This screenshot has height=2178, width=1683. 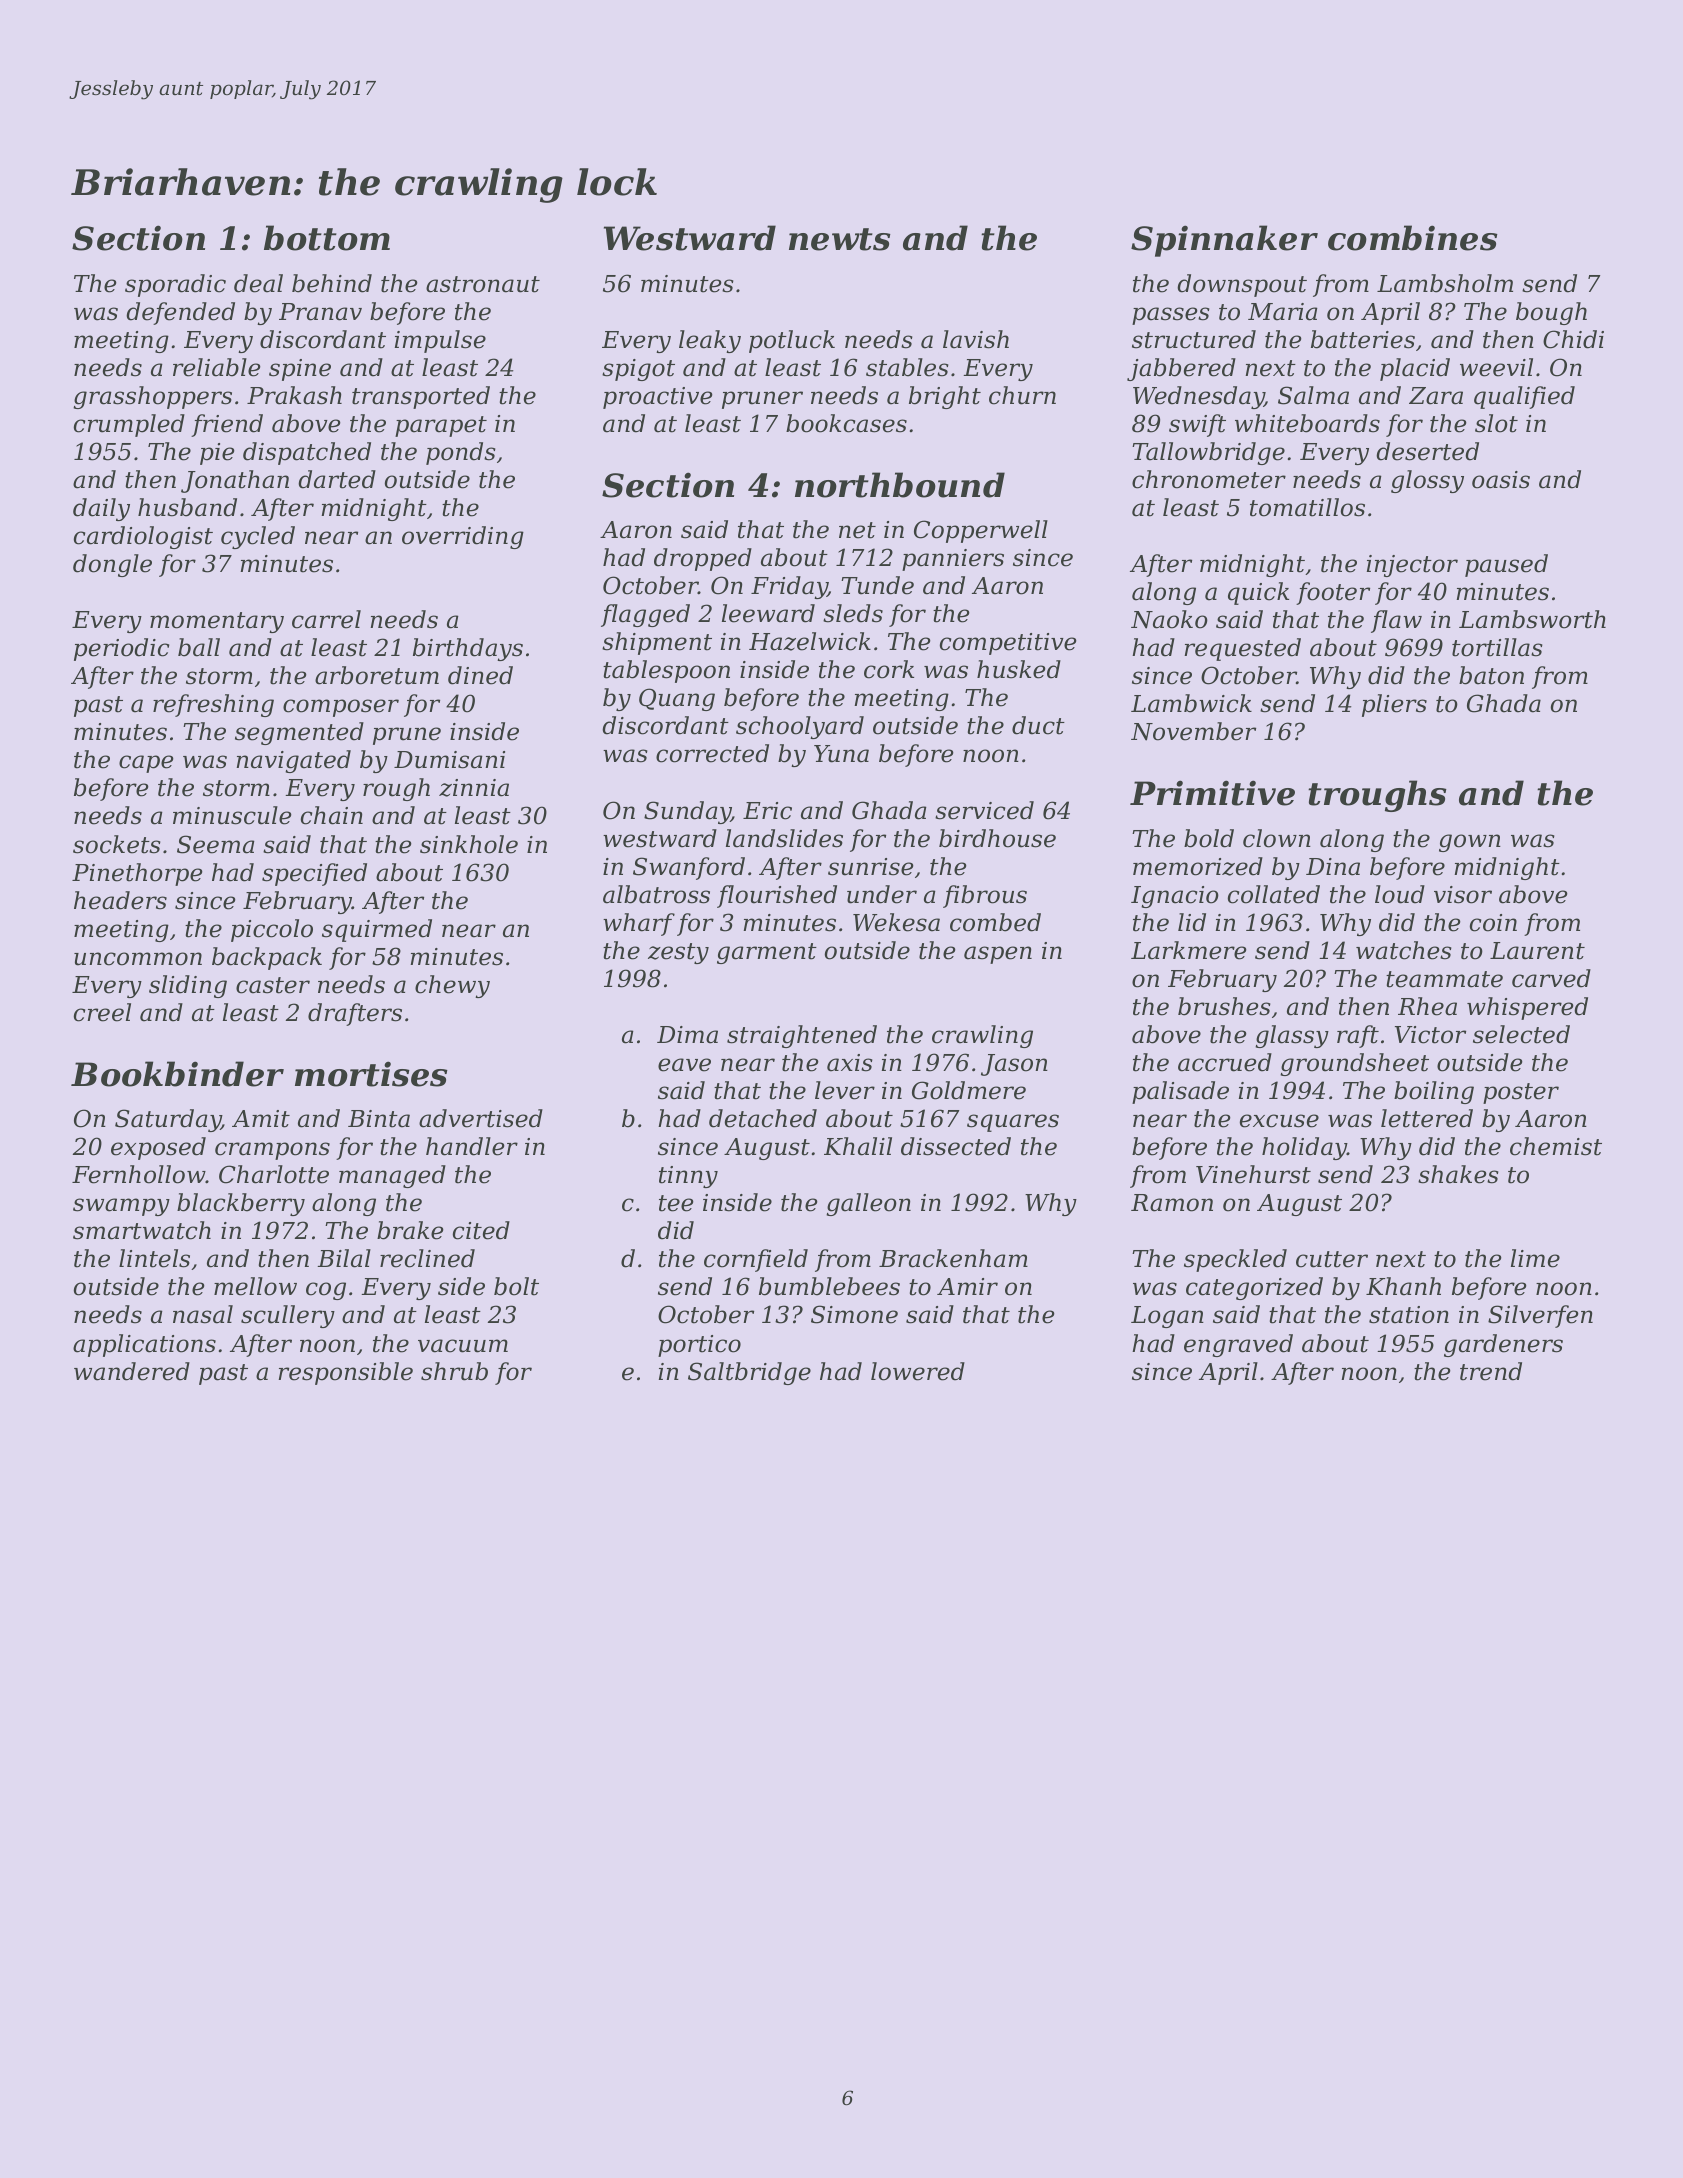 What do you see at coordinates (1524, 397) in the screenshot?
I see `qualified` at bounding box center [1524, 397].
